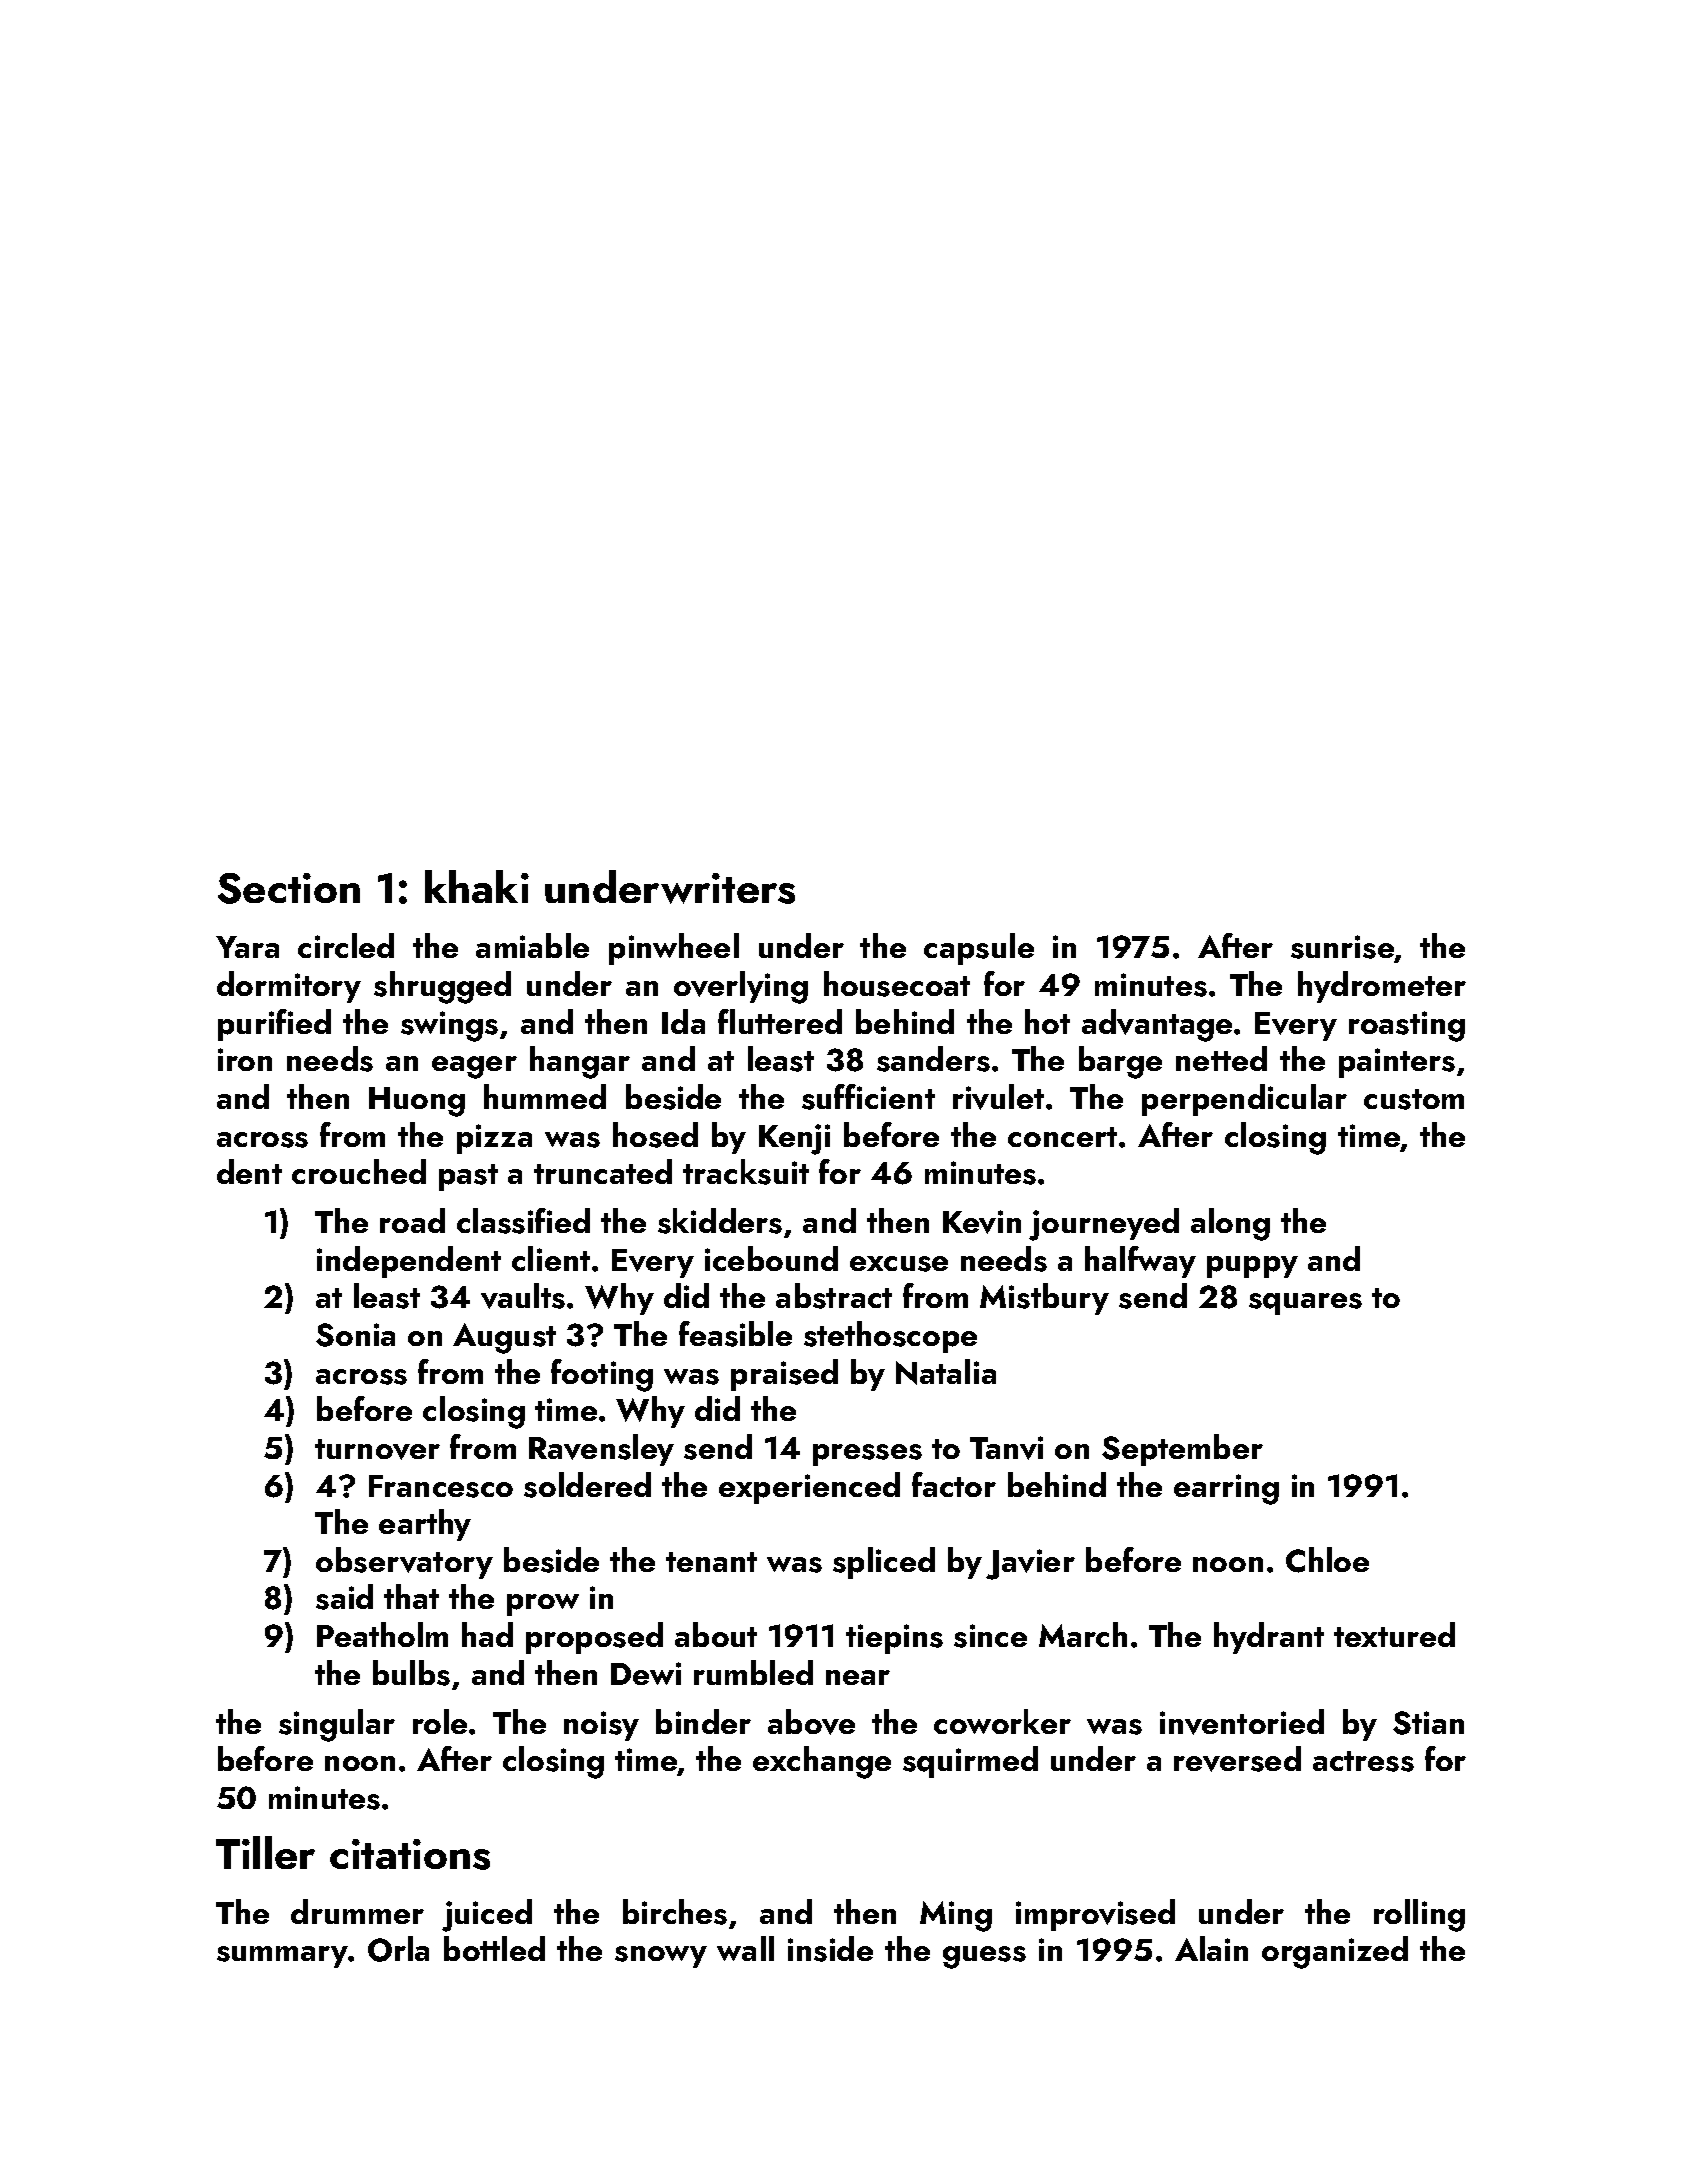 The width and height of the image is (1683, 2178). Describe the element at coordinates (674, 949) in the image. I see `pinwheel` at that location.
